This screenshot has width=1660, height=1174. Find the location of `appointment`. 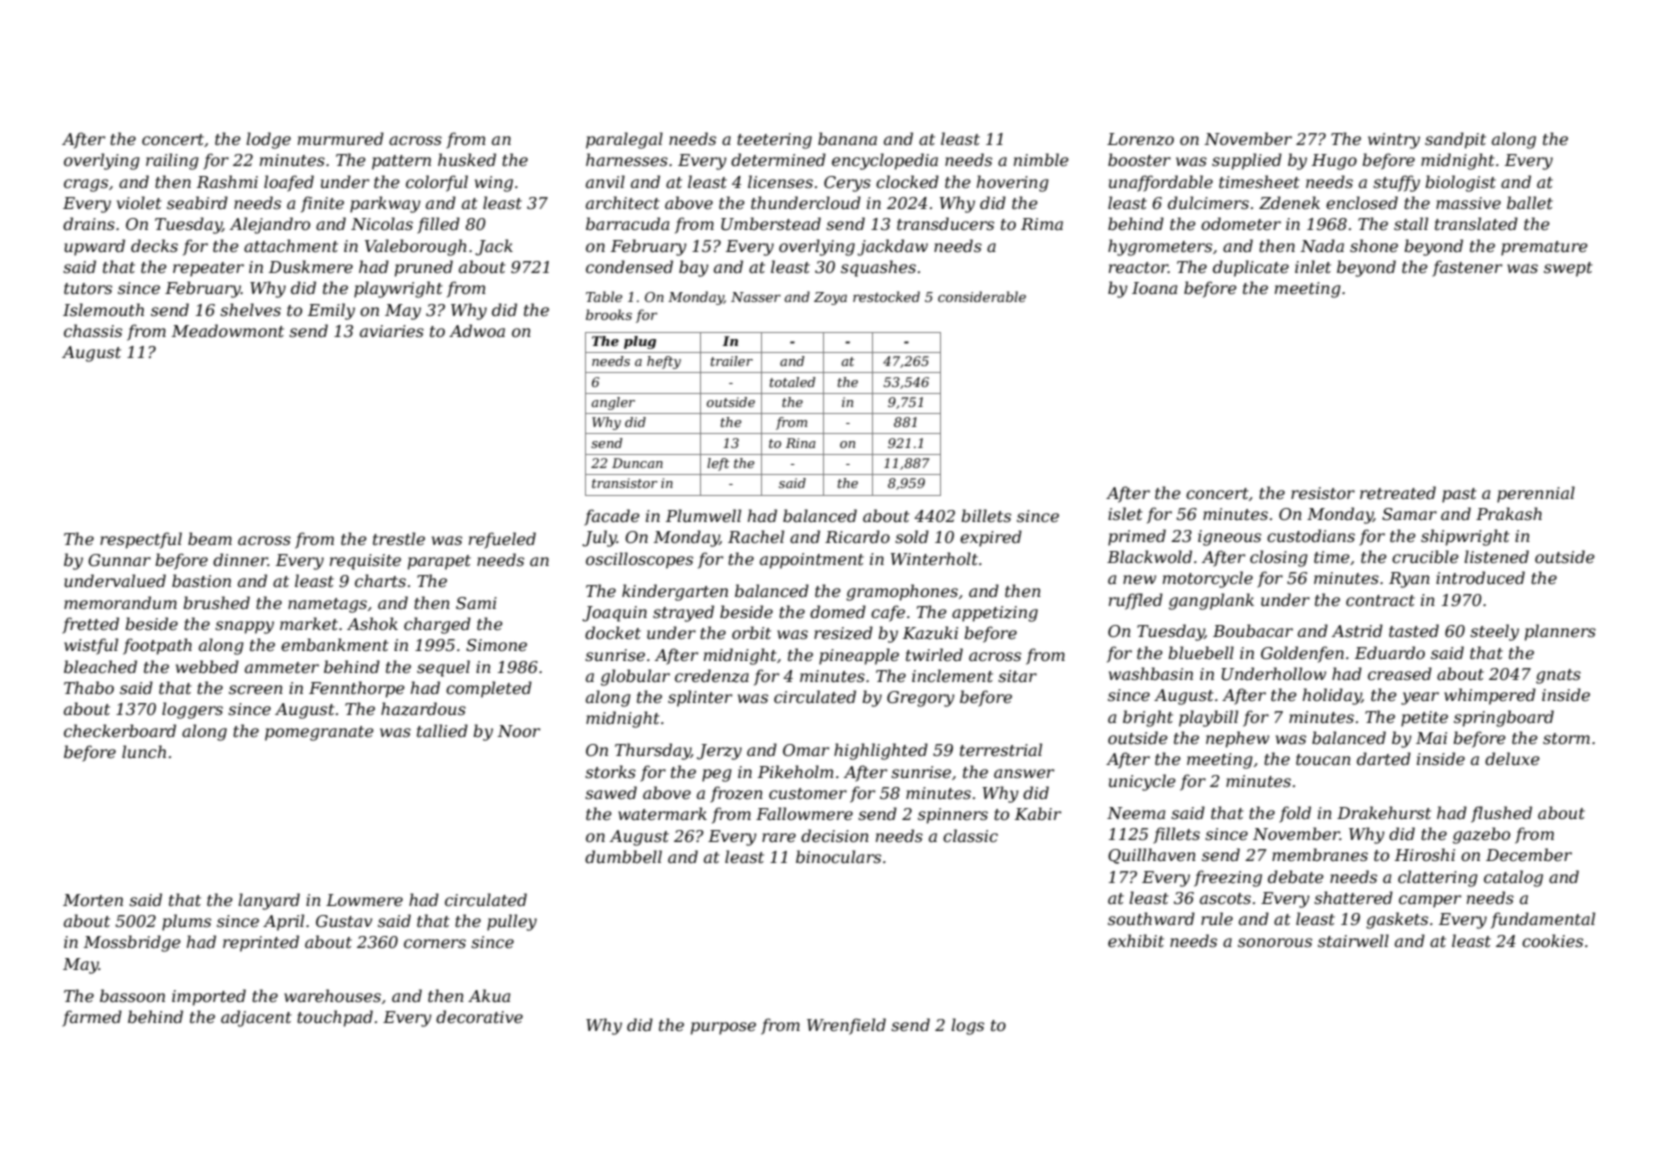

appointment is located at coordinates (812, 561).
